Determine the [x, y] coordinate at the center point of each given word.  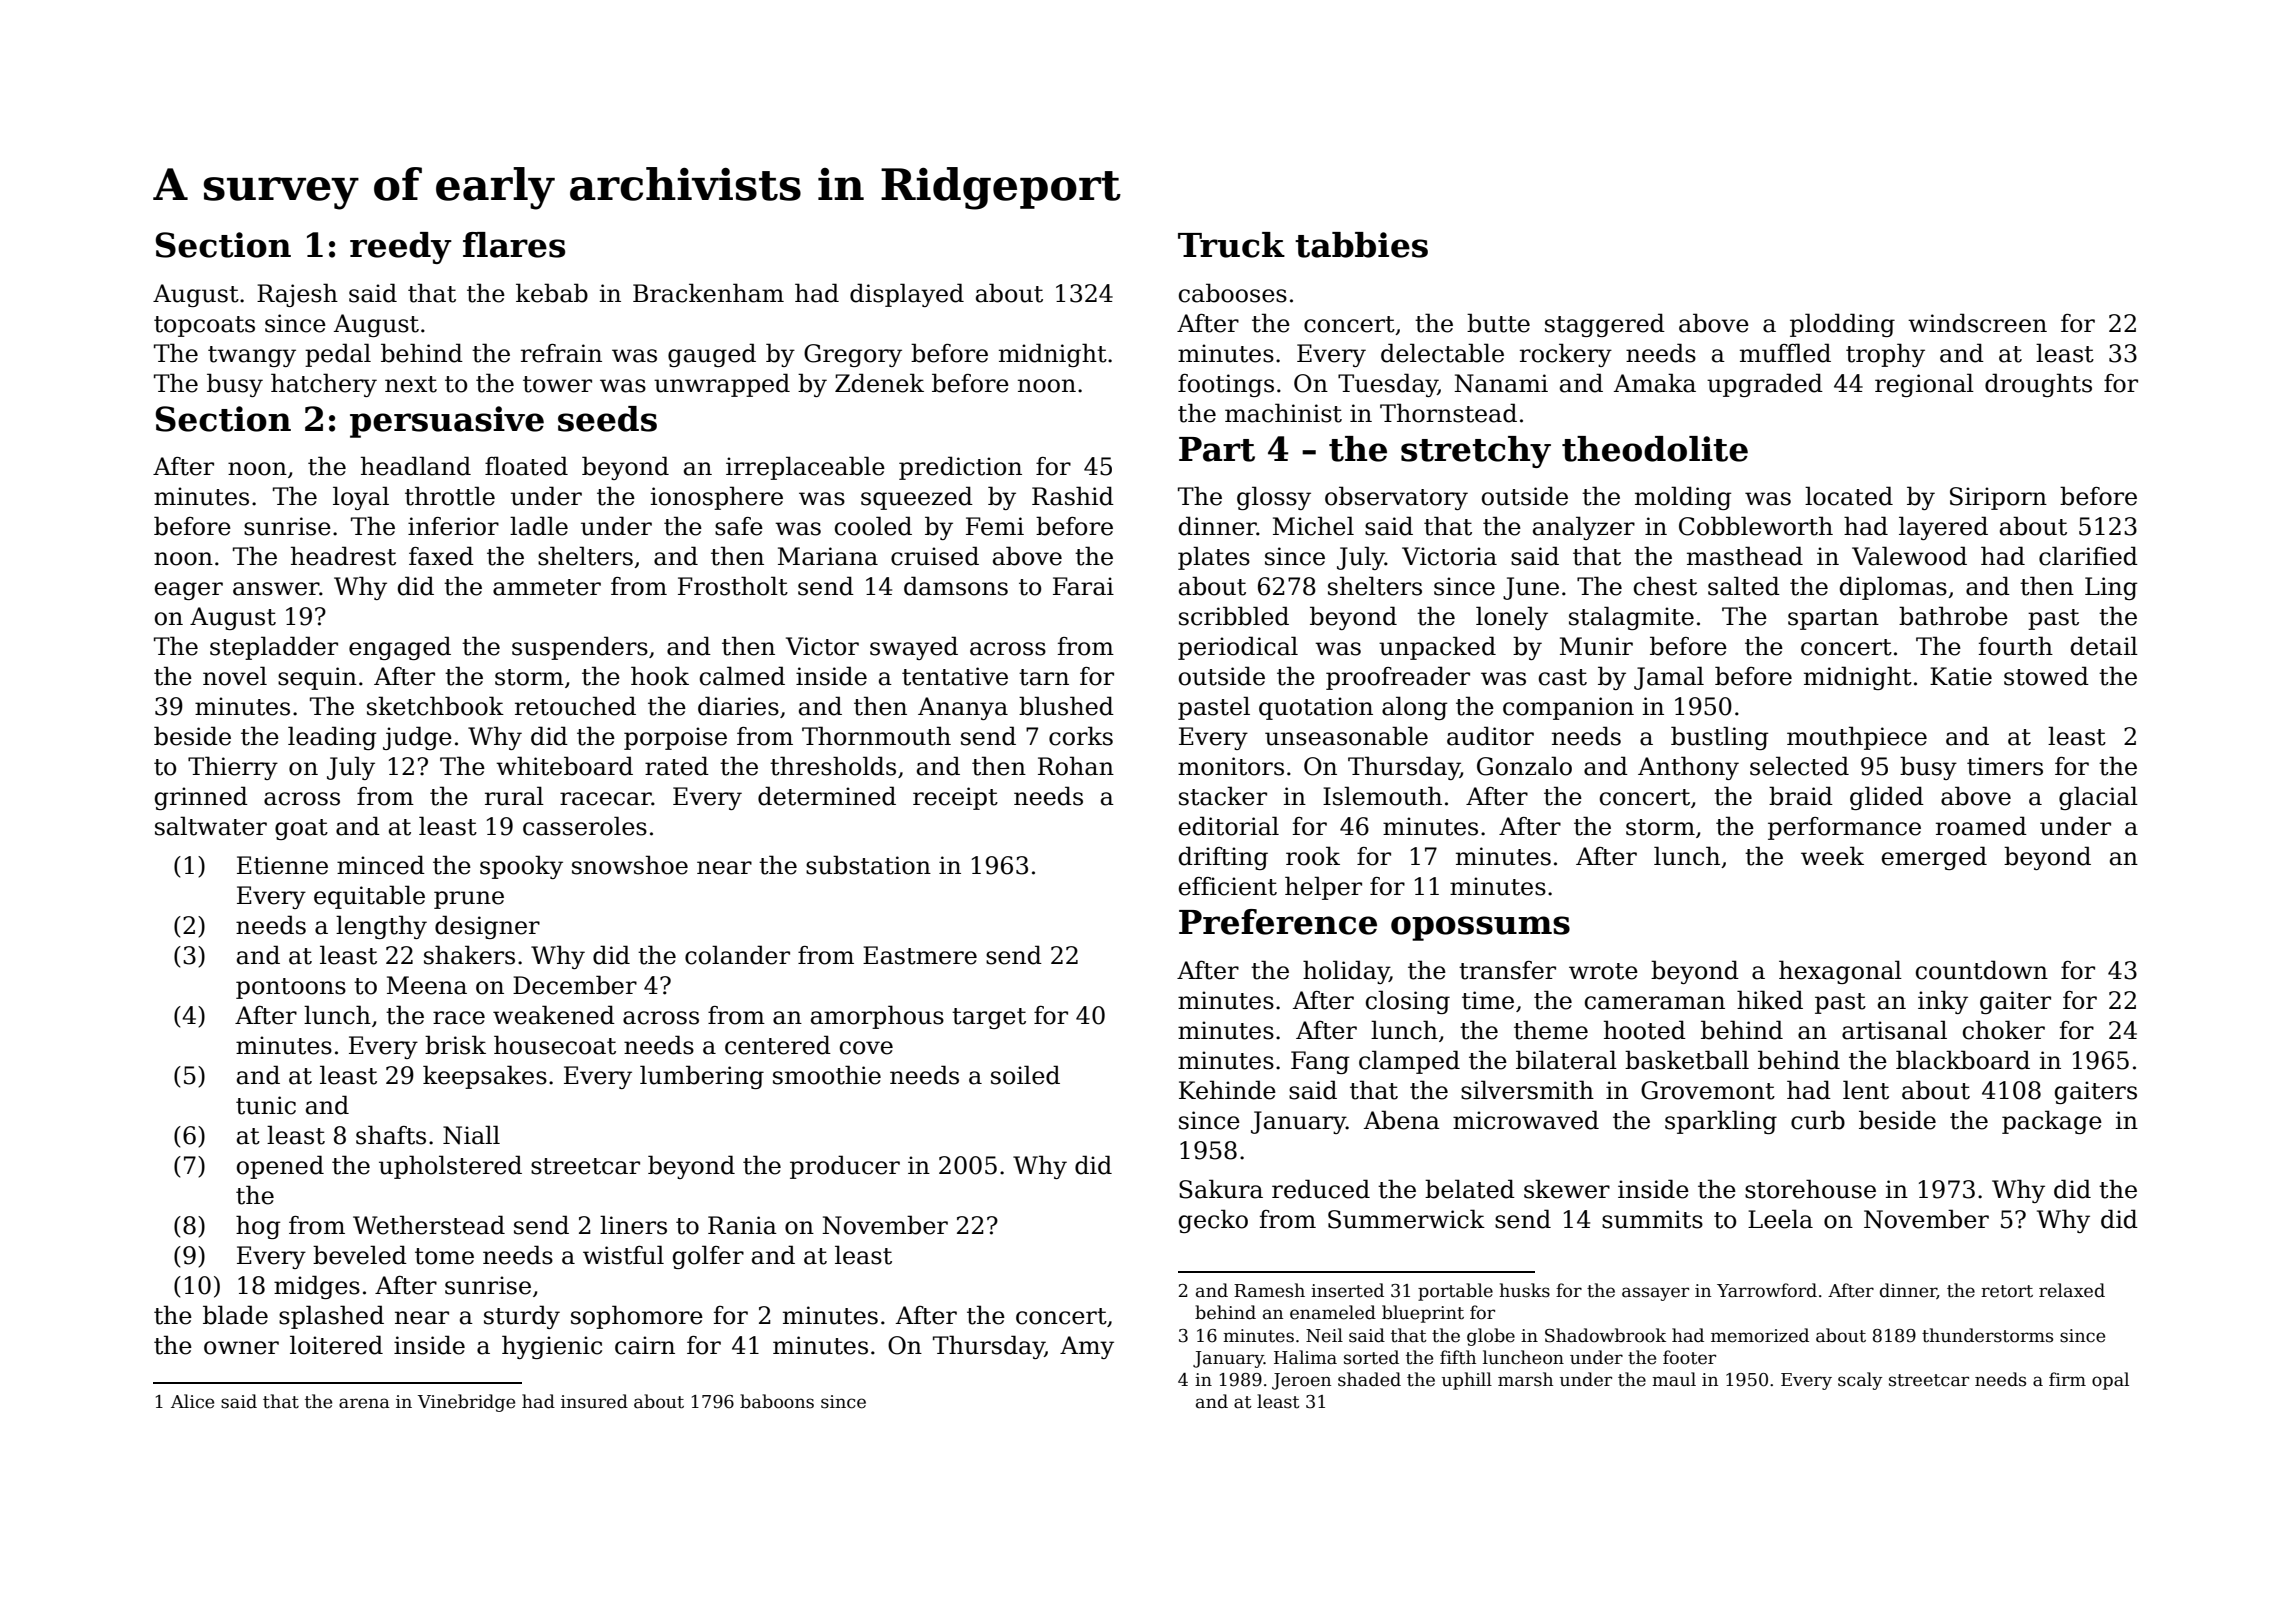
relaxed [2072, 1290]
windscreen [1977, 323]
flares [514, 245]
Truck [1231, 245]
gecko [1213, 1221]
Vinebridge [466, 1403]
